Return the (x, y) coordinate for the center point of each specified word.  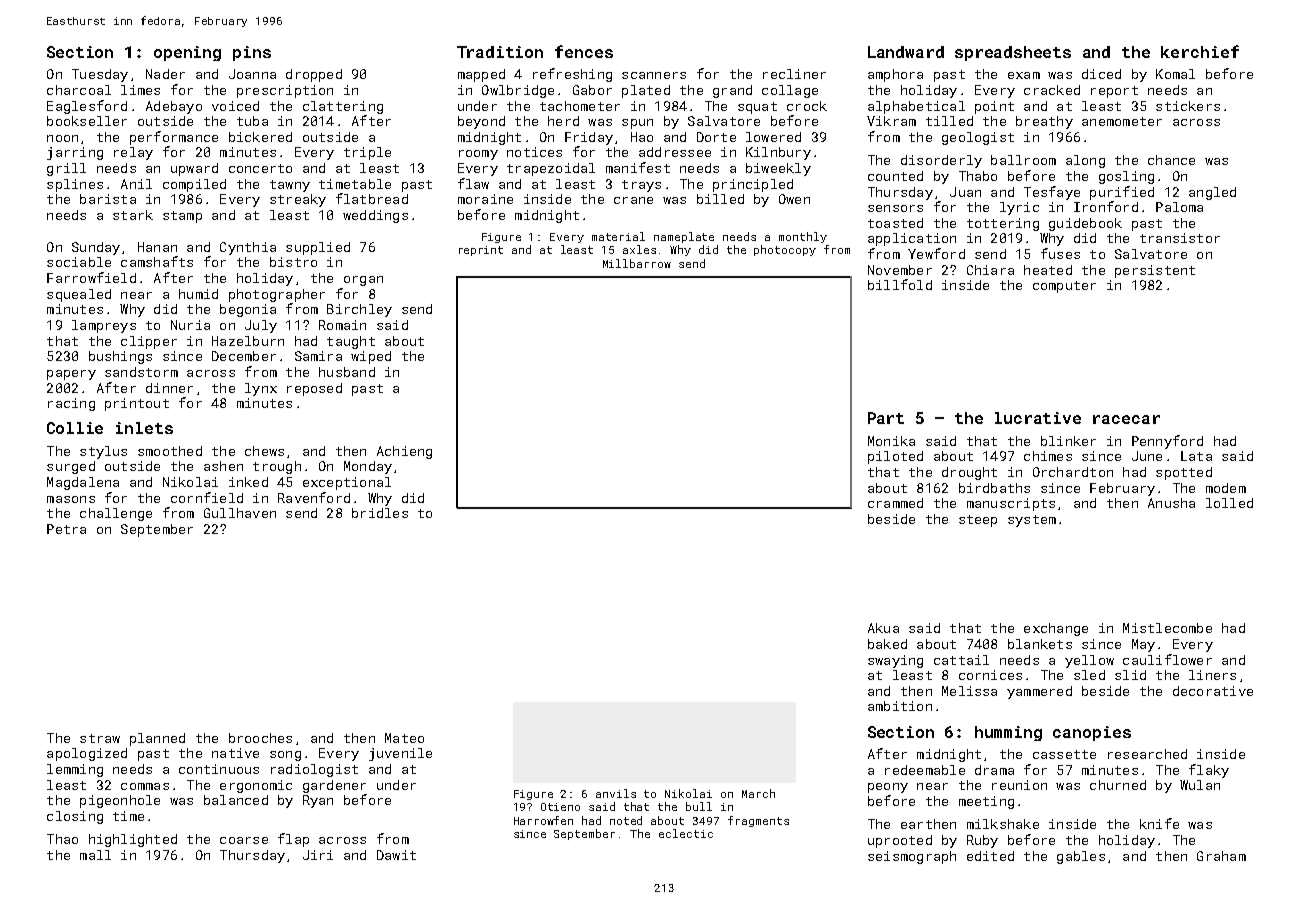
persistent (1155, 271)
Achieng (404, 452)
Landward (906, 52)
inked (248, 482)
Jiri (318, 855)
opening (187, 53)
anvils (616, 793)
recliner (794, 74)
